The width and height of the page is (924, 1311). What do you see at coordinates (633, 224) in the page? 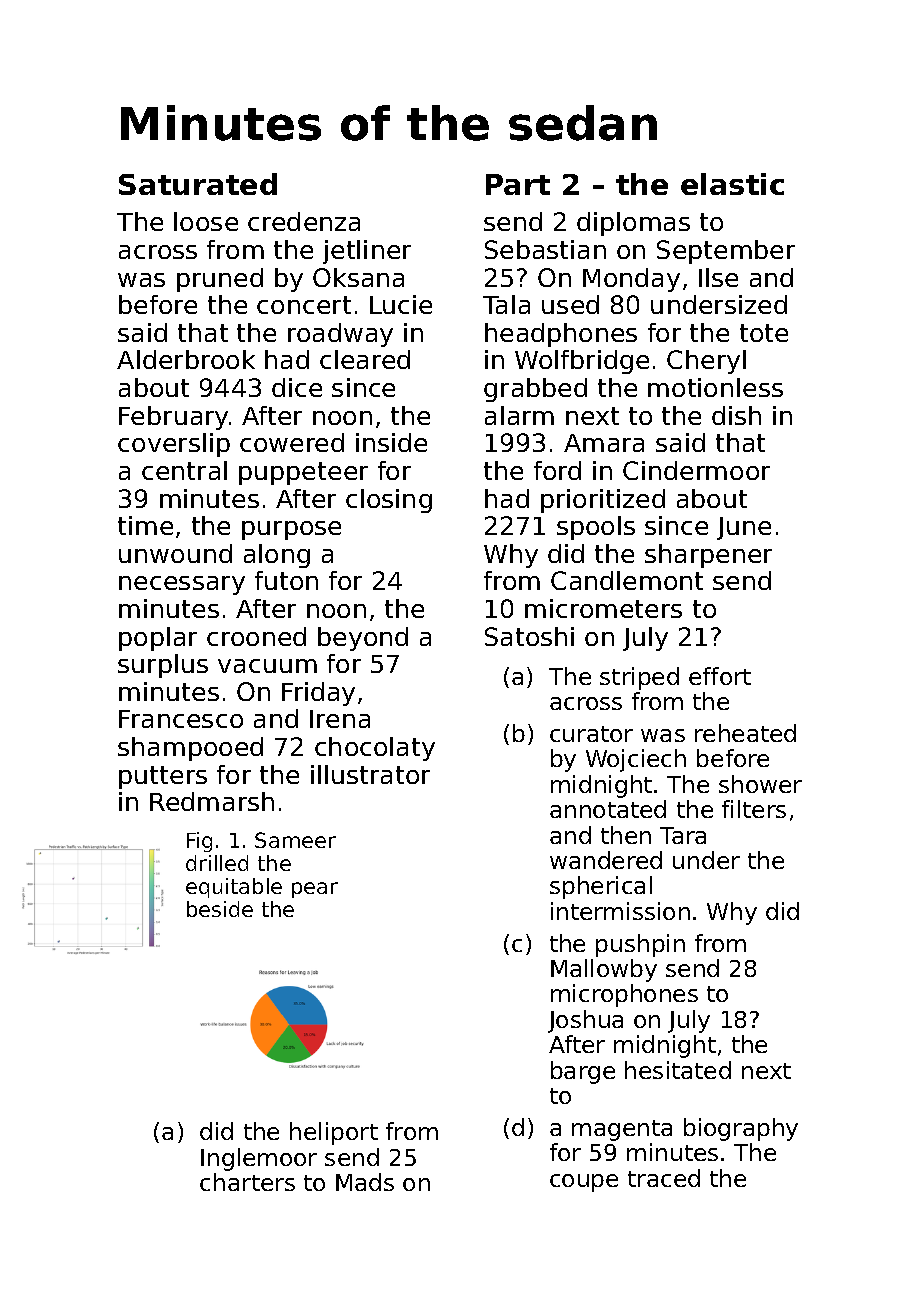
I see `diplomas` at bounding box center [633, 224].
